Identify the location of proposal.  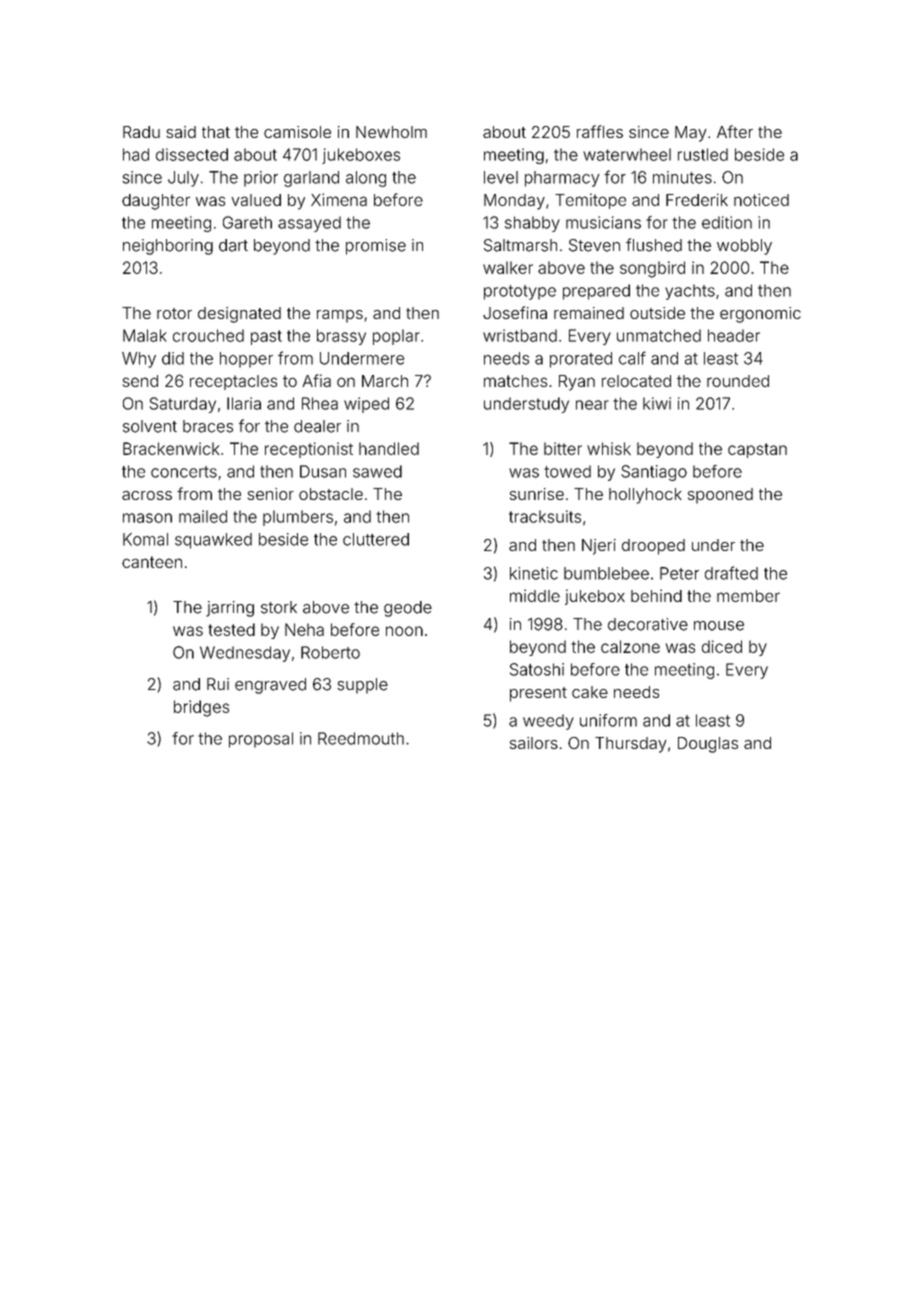
(261, 740).
